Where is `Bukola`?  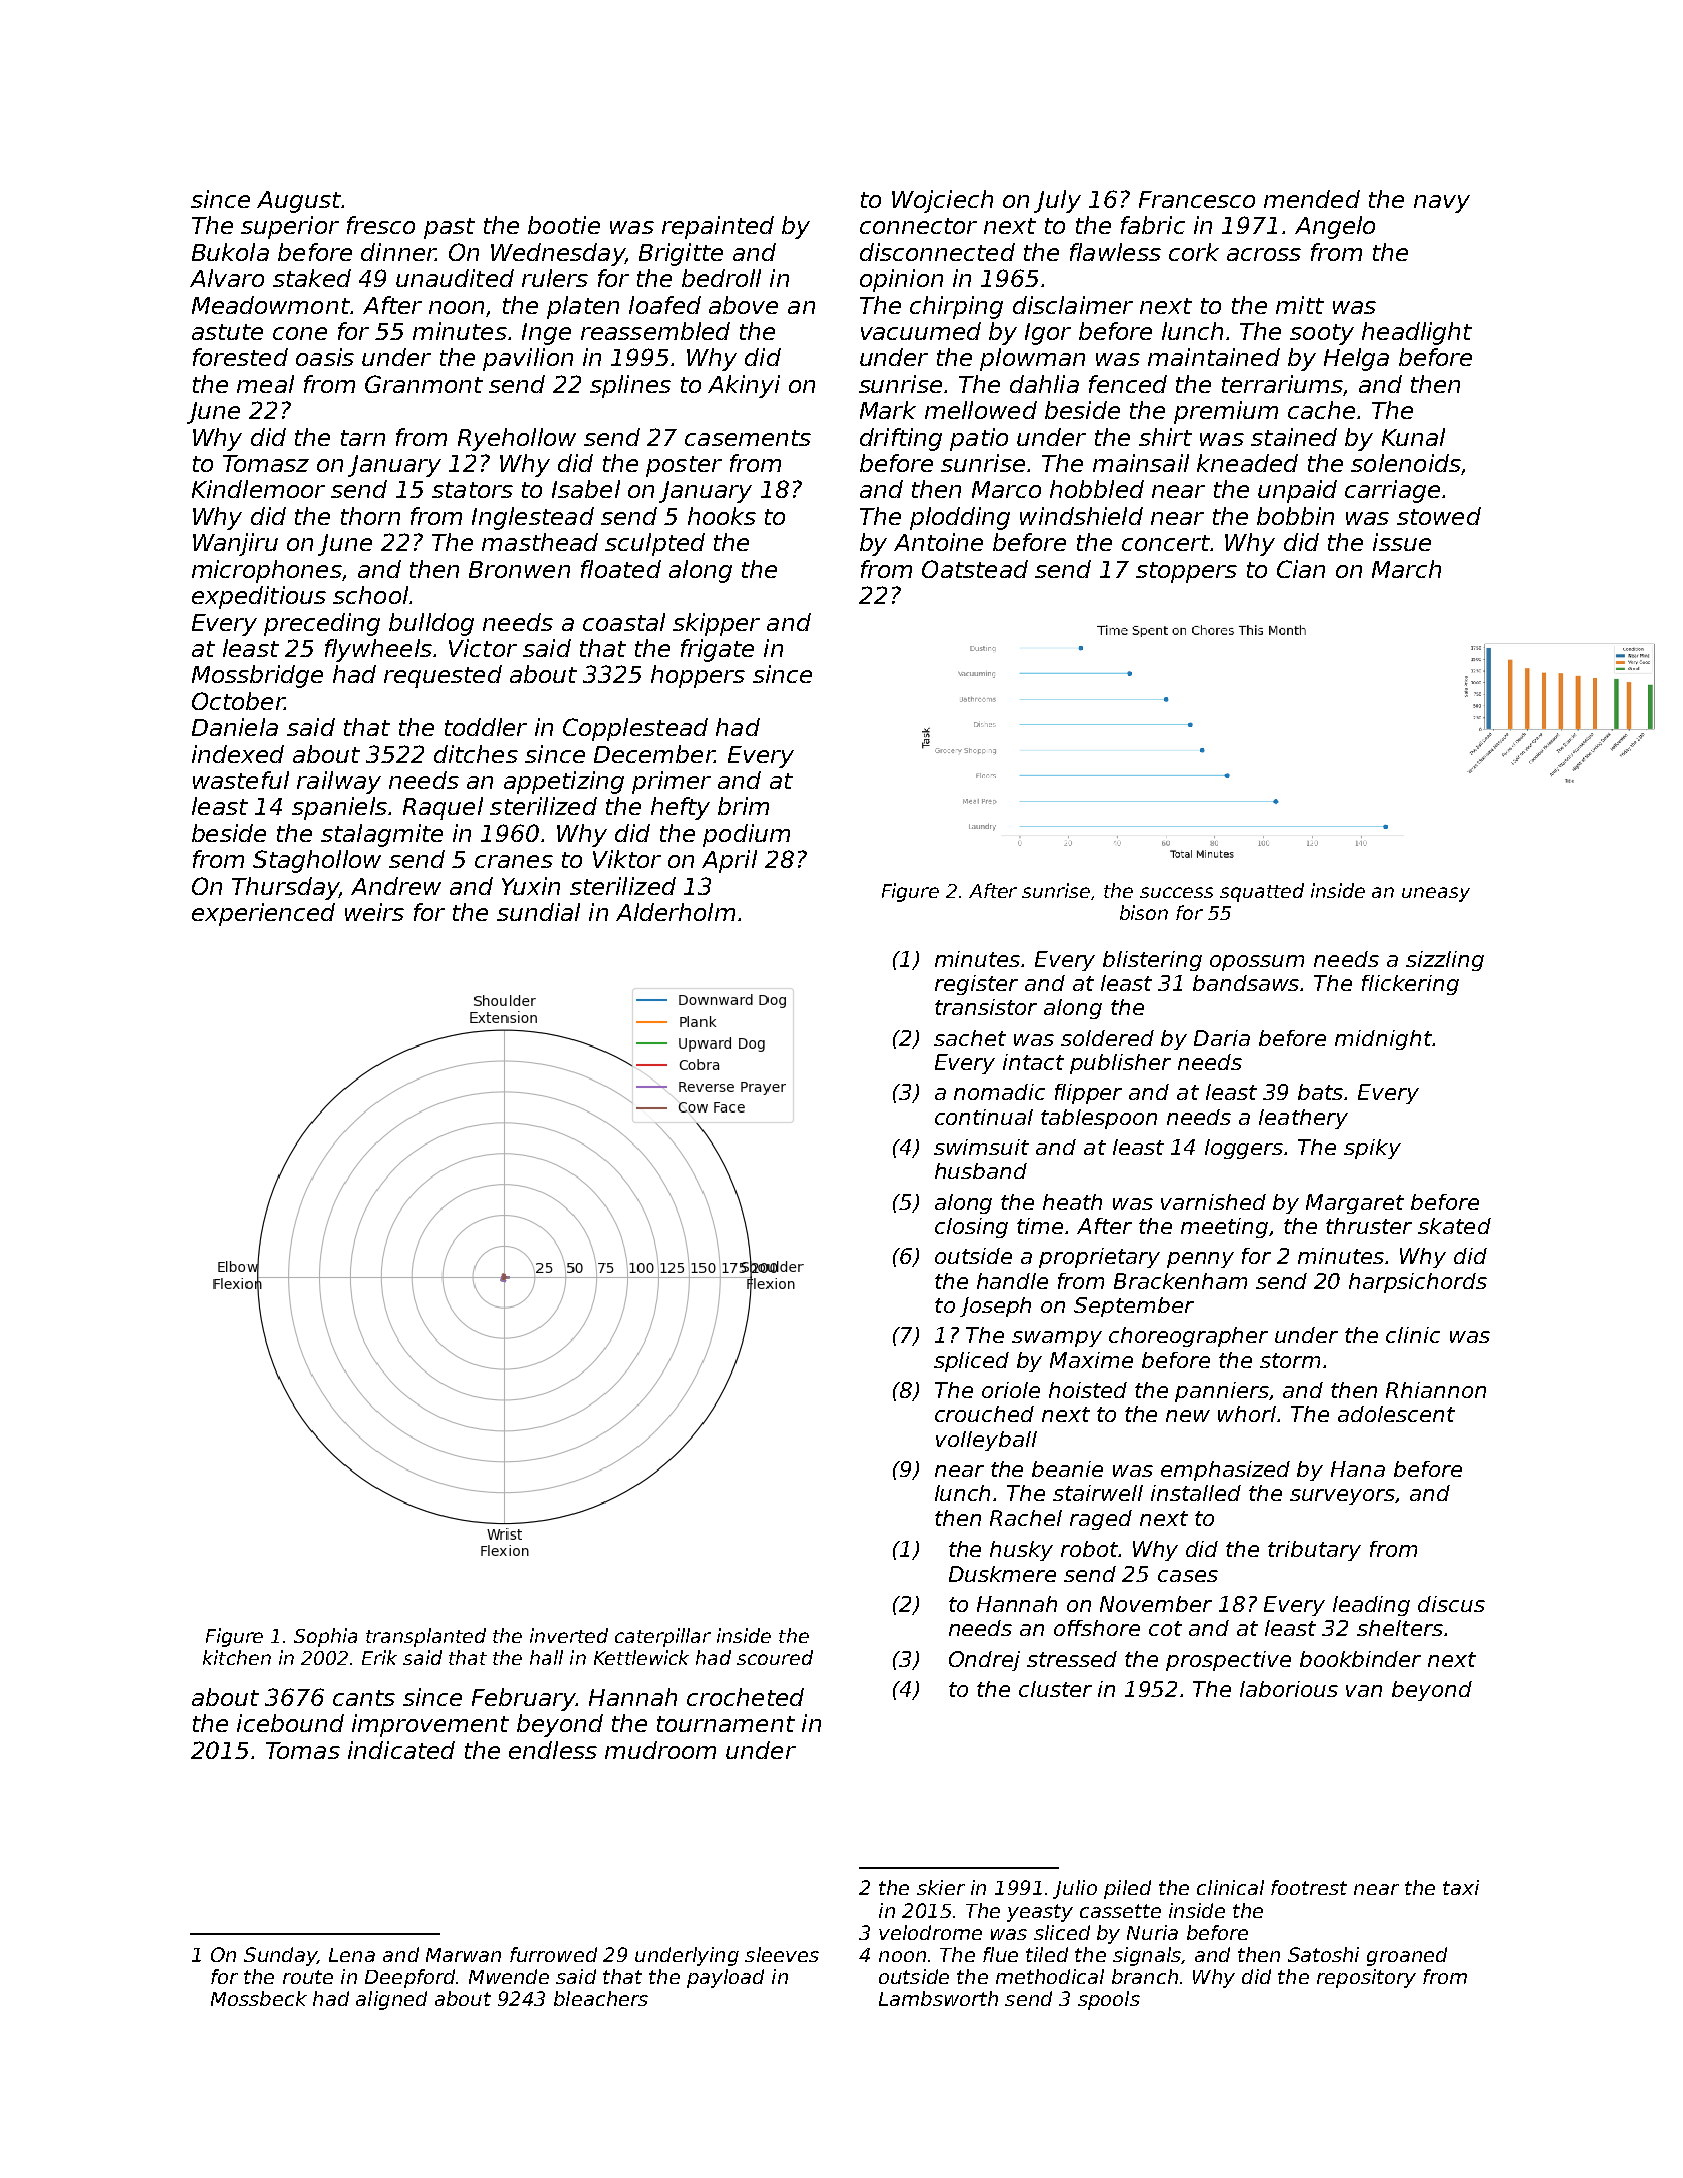
Bukola is located at coordinates (230, 252).
